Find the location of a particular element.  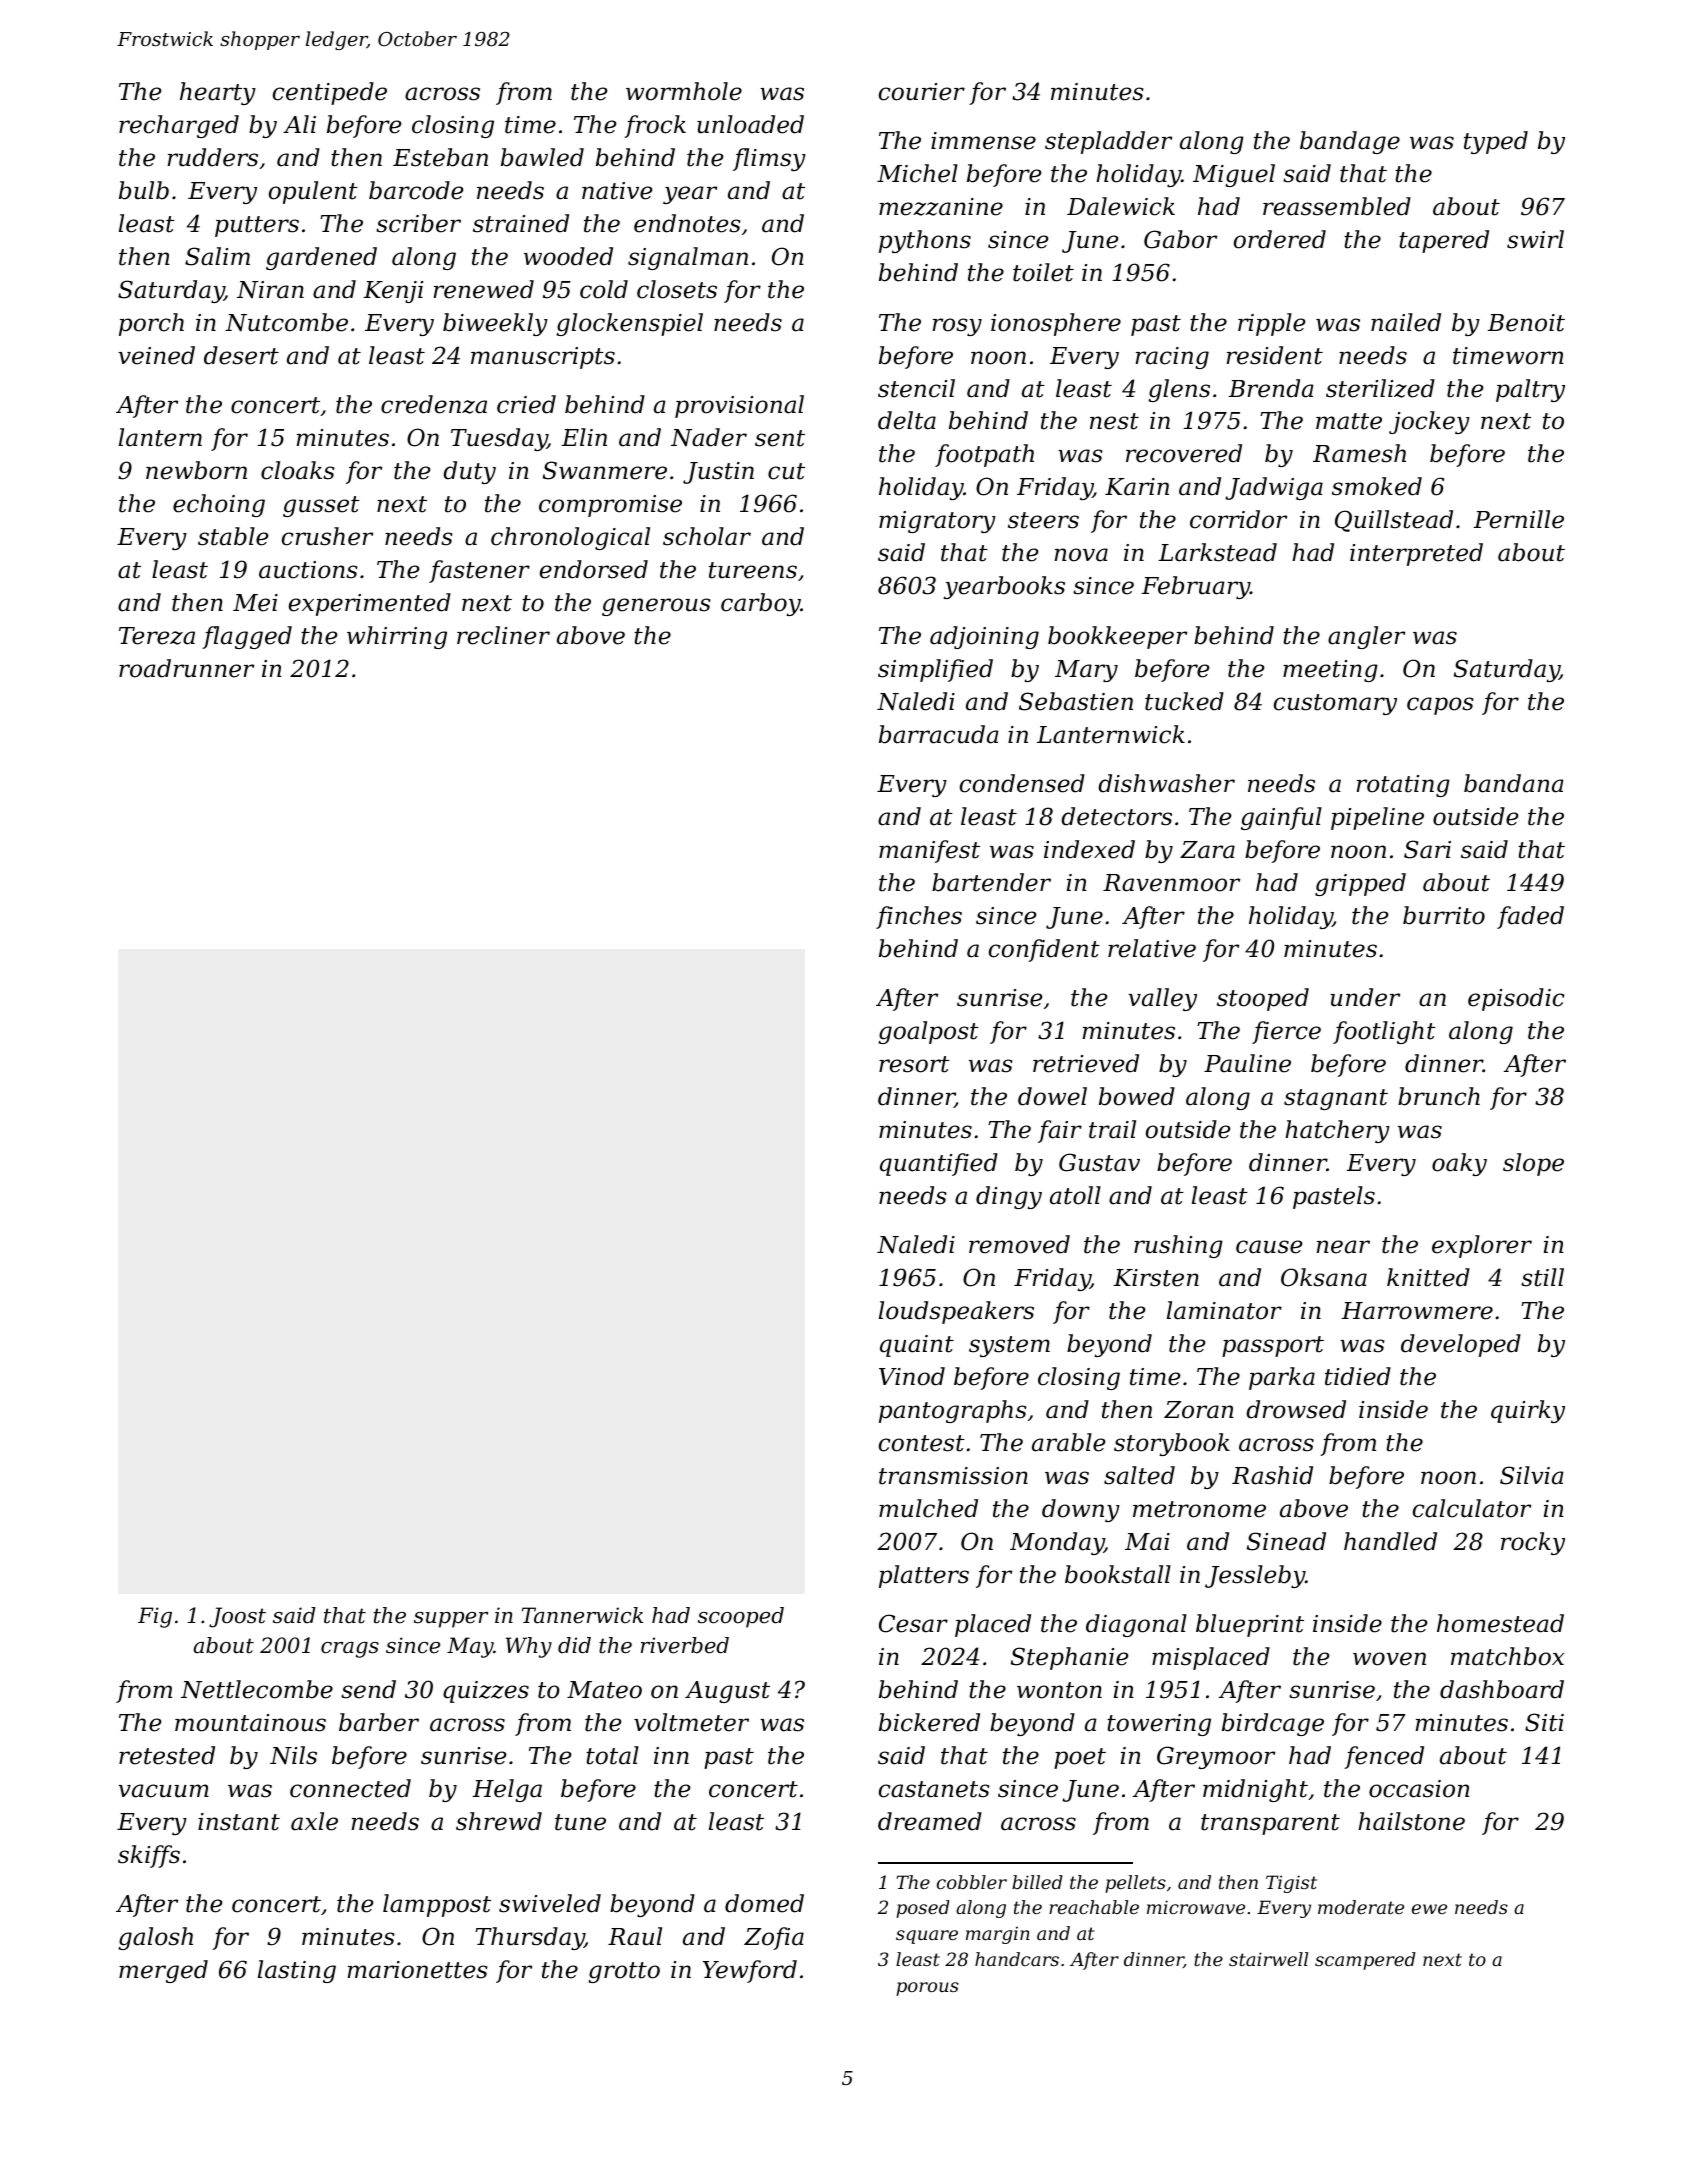

axle is located at coordinates (314, 1821).
